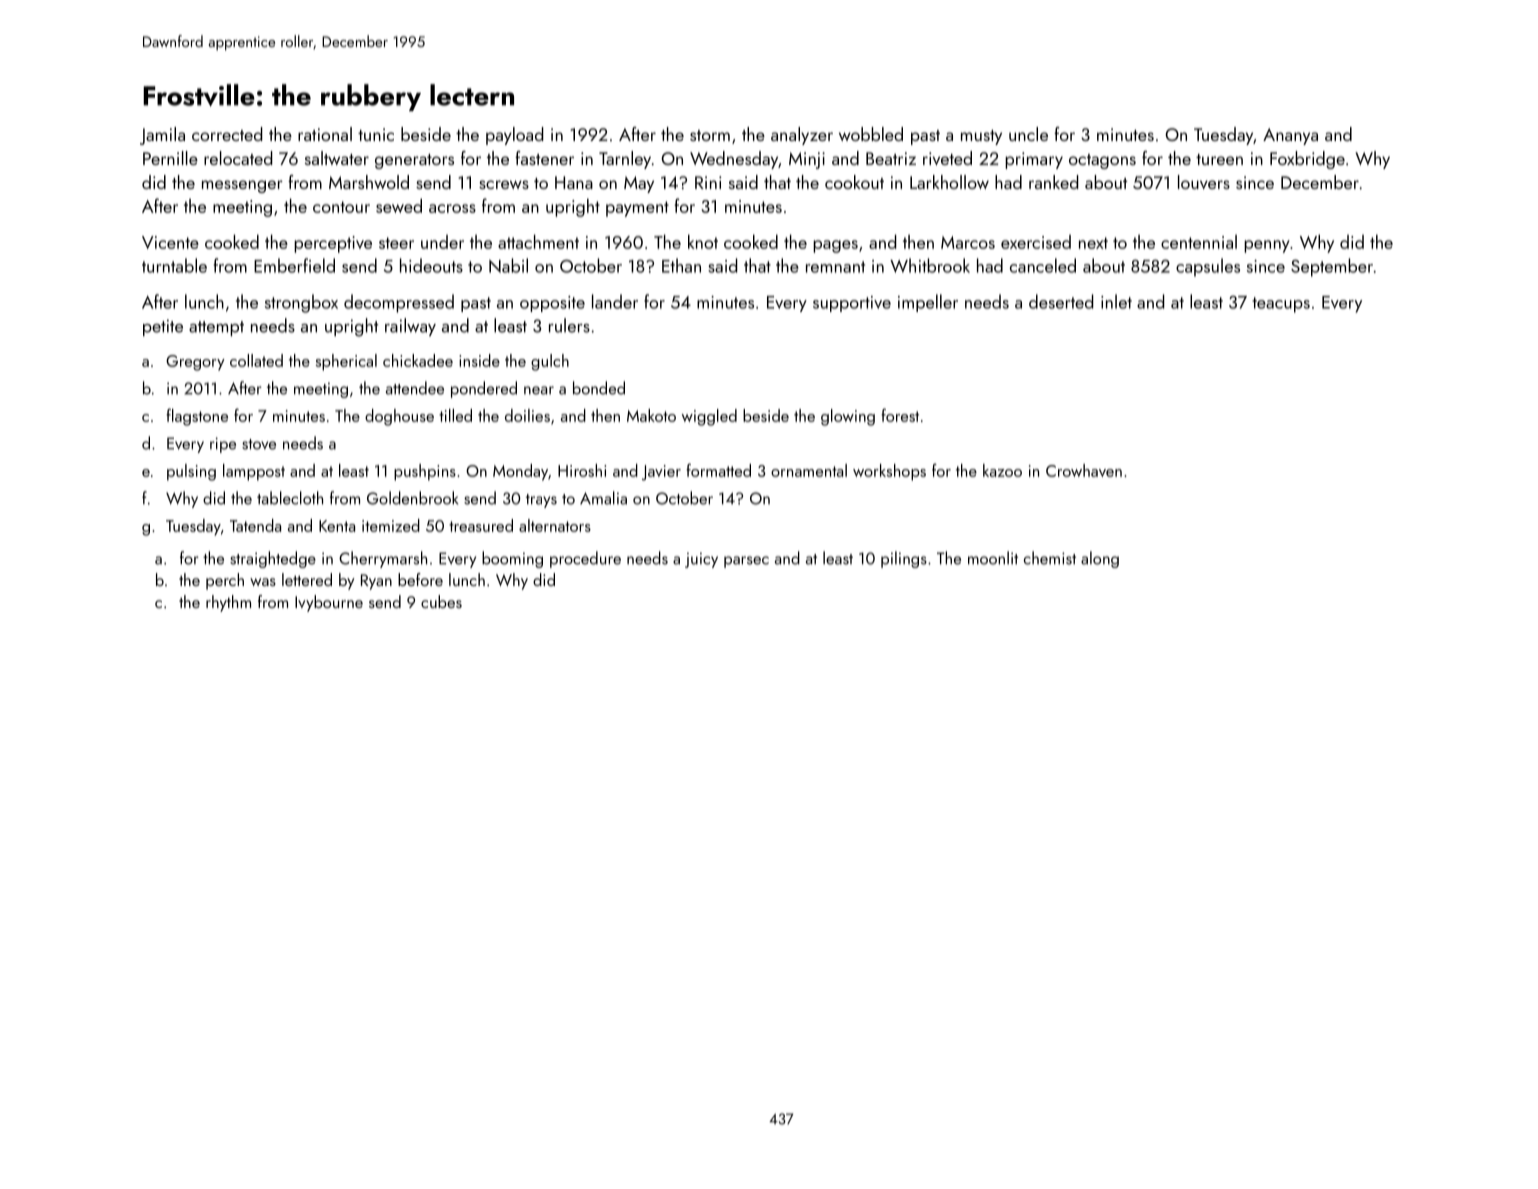  What do you see at coordinates (1084, 470) in the document?
I see `Crowhaven` at bounding box center [1084, 470].
